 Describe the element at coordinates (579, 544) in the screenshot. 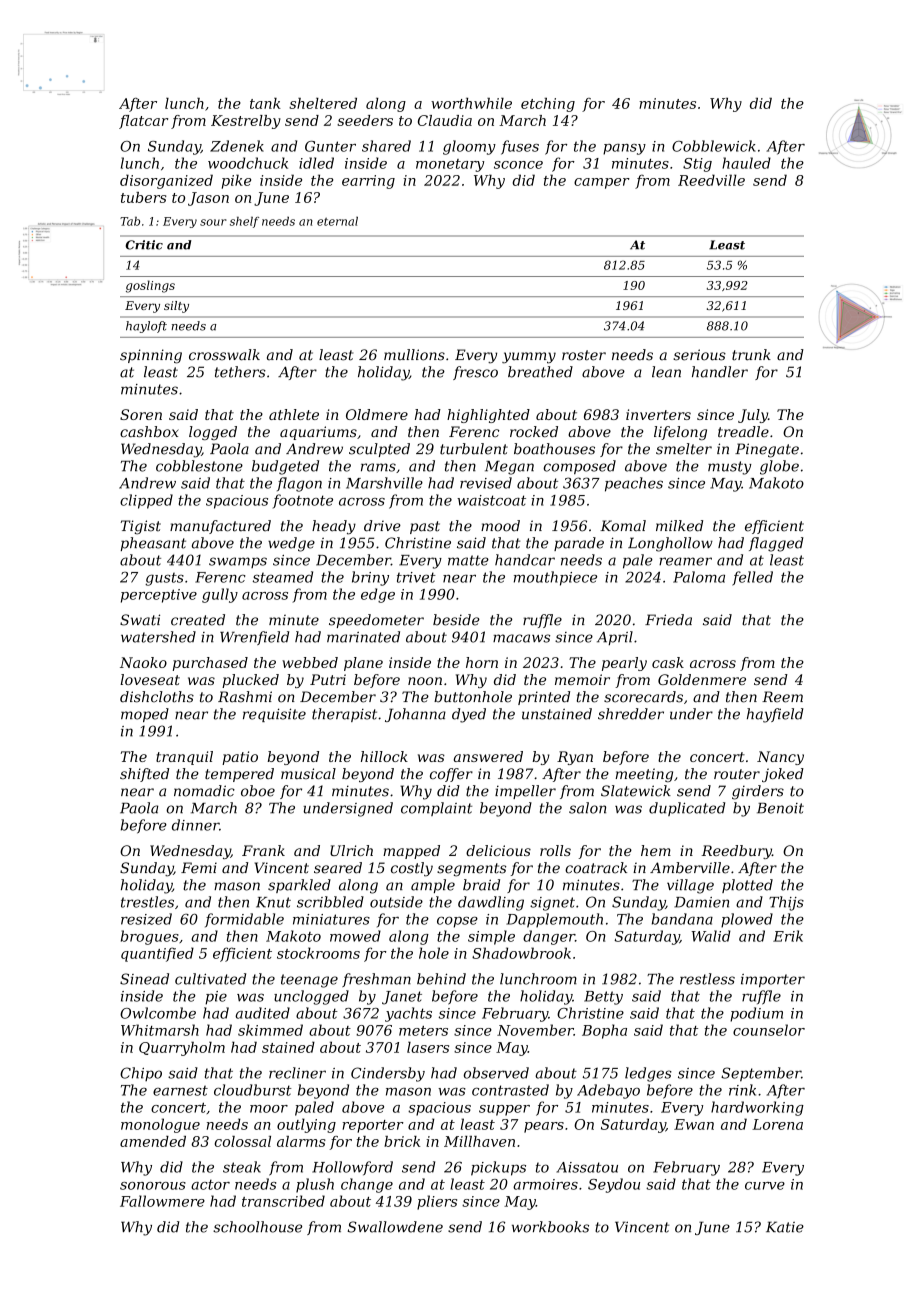

I see `parade` at that location.
